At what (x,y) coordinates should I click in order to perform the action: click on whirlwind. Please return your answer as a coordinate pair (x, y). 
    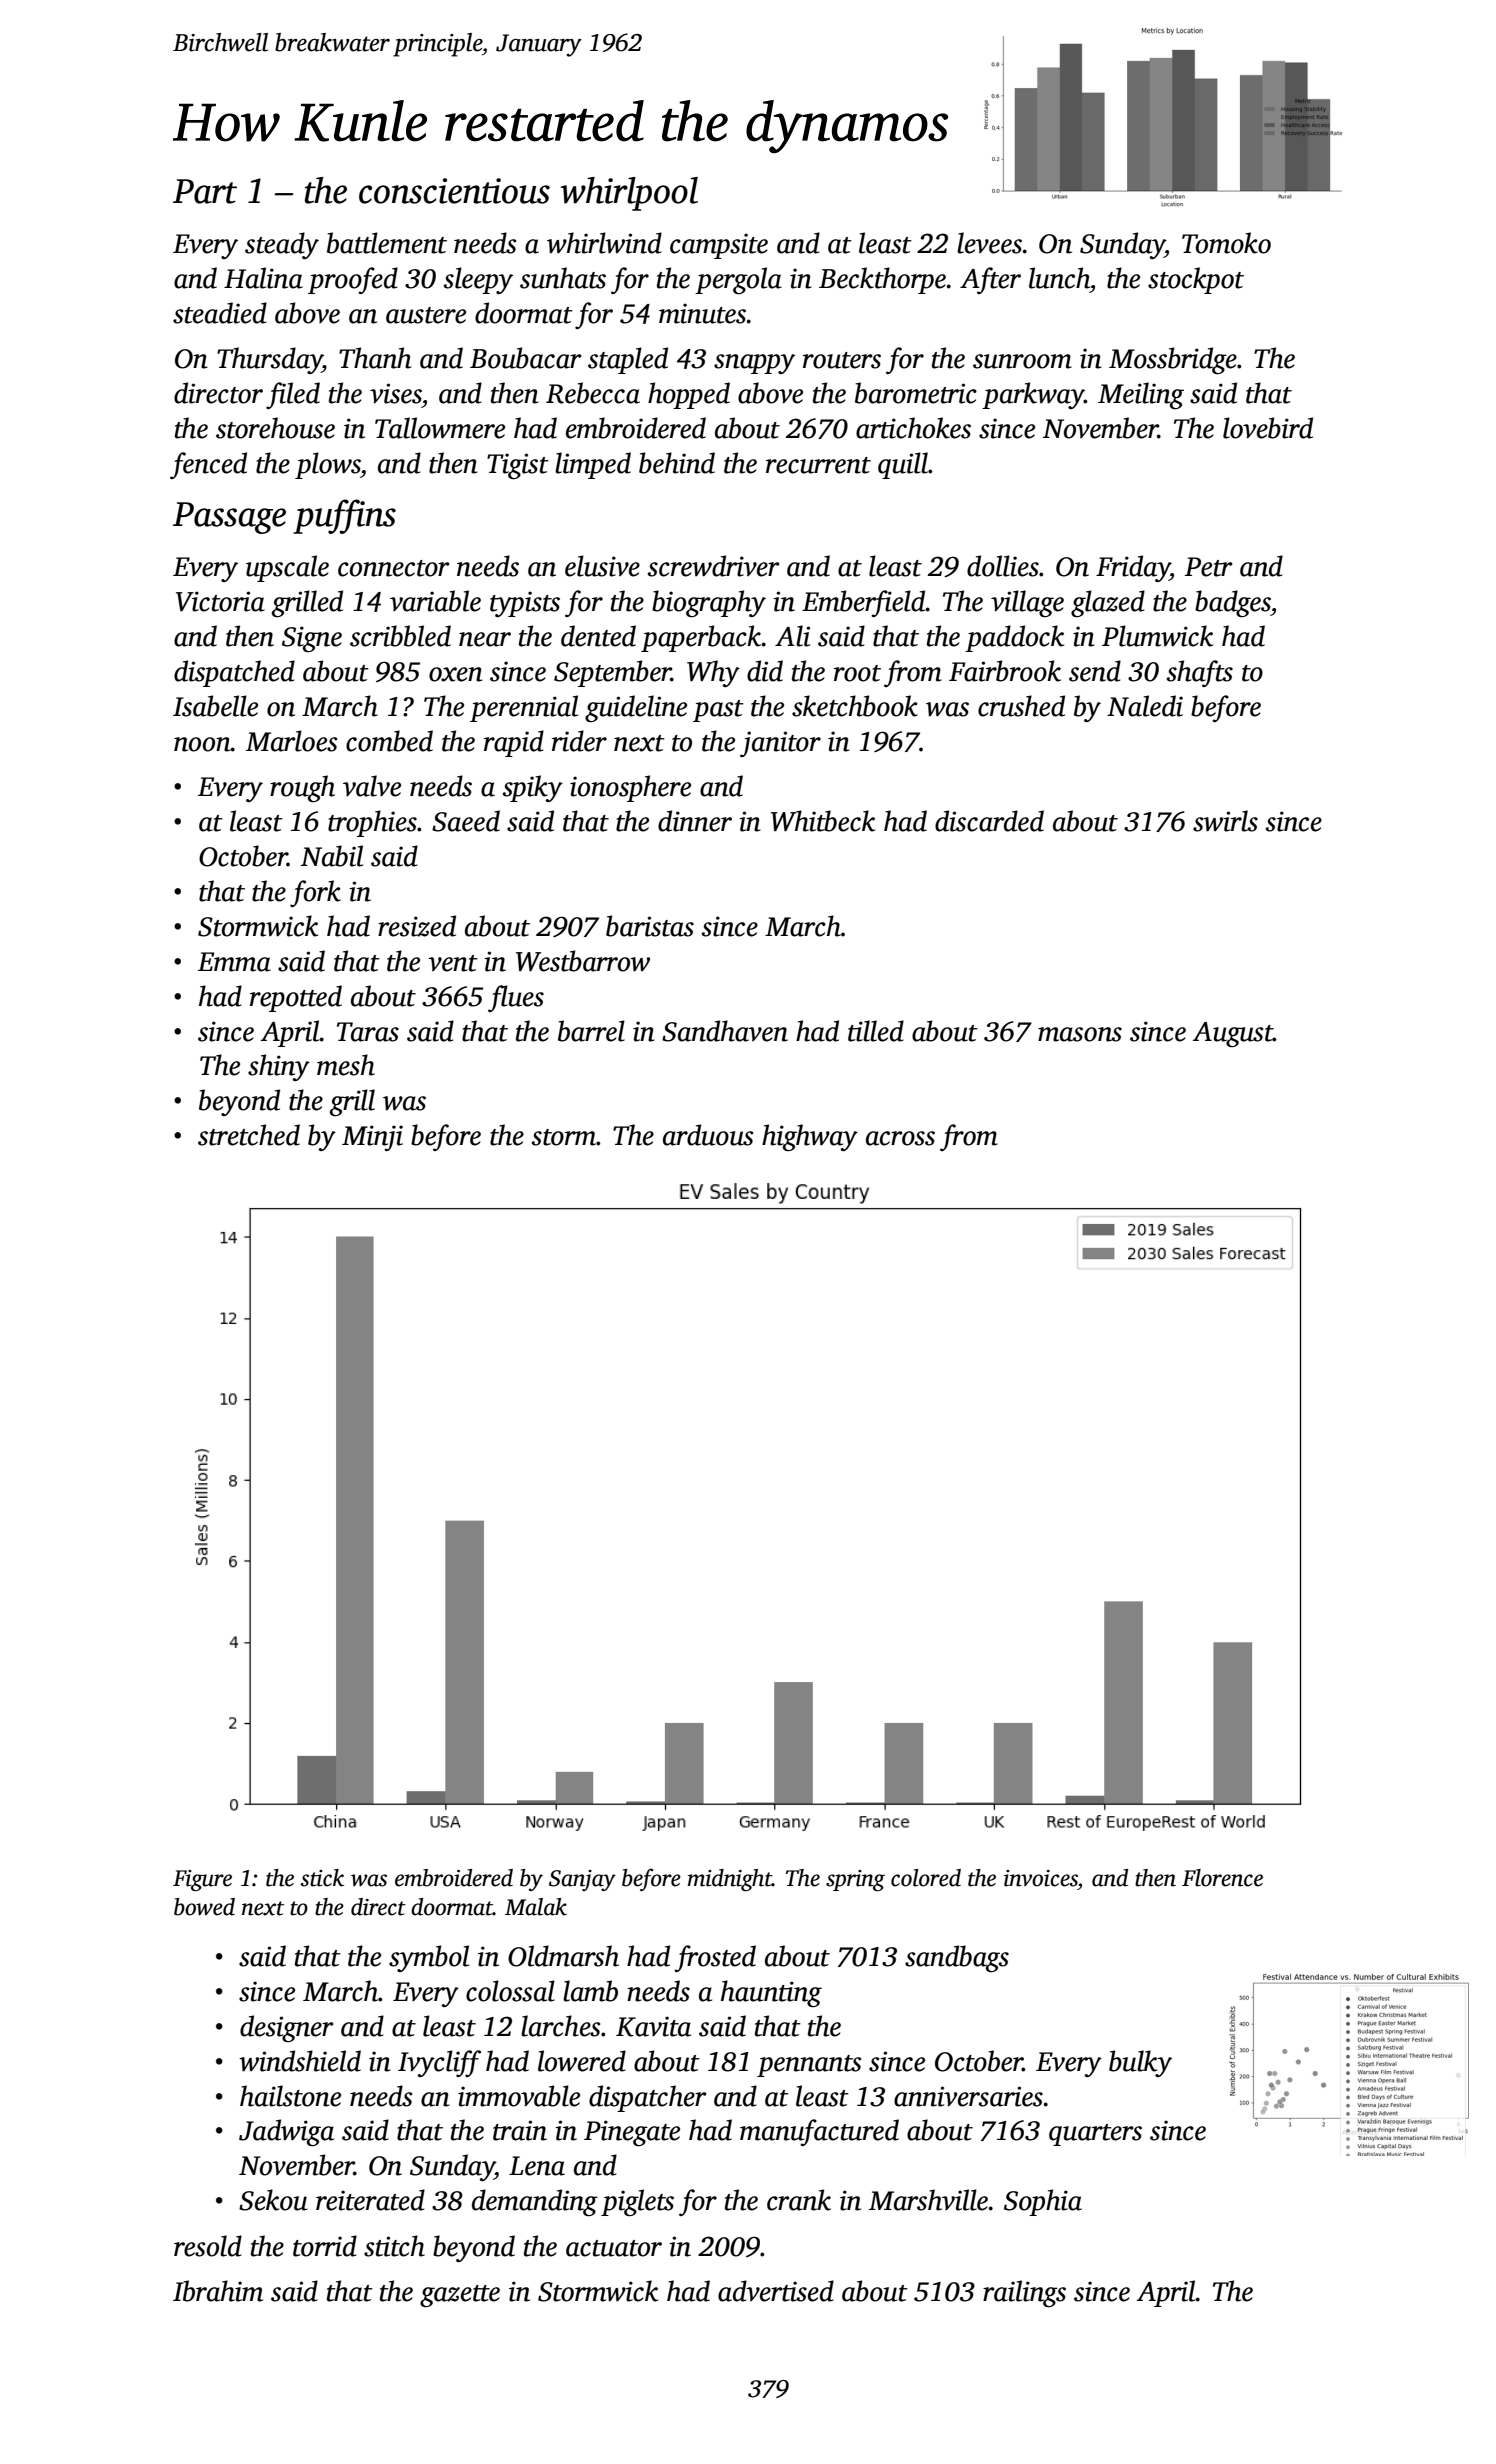
    Looking at the image, I should click on (604, 243).
